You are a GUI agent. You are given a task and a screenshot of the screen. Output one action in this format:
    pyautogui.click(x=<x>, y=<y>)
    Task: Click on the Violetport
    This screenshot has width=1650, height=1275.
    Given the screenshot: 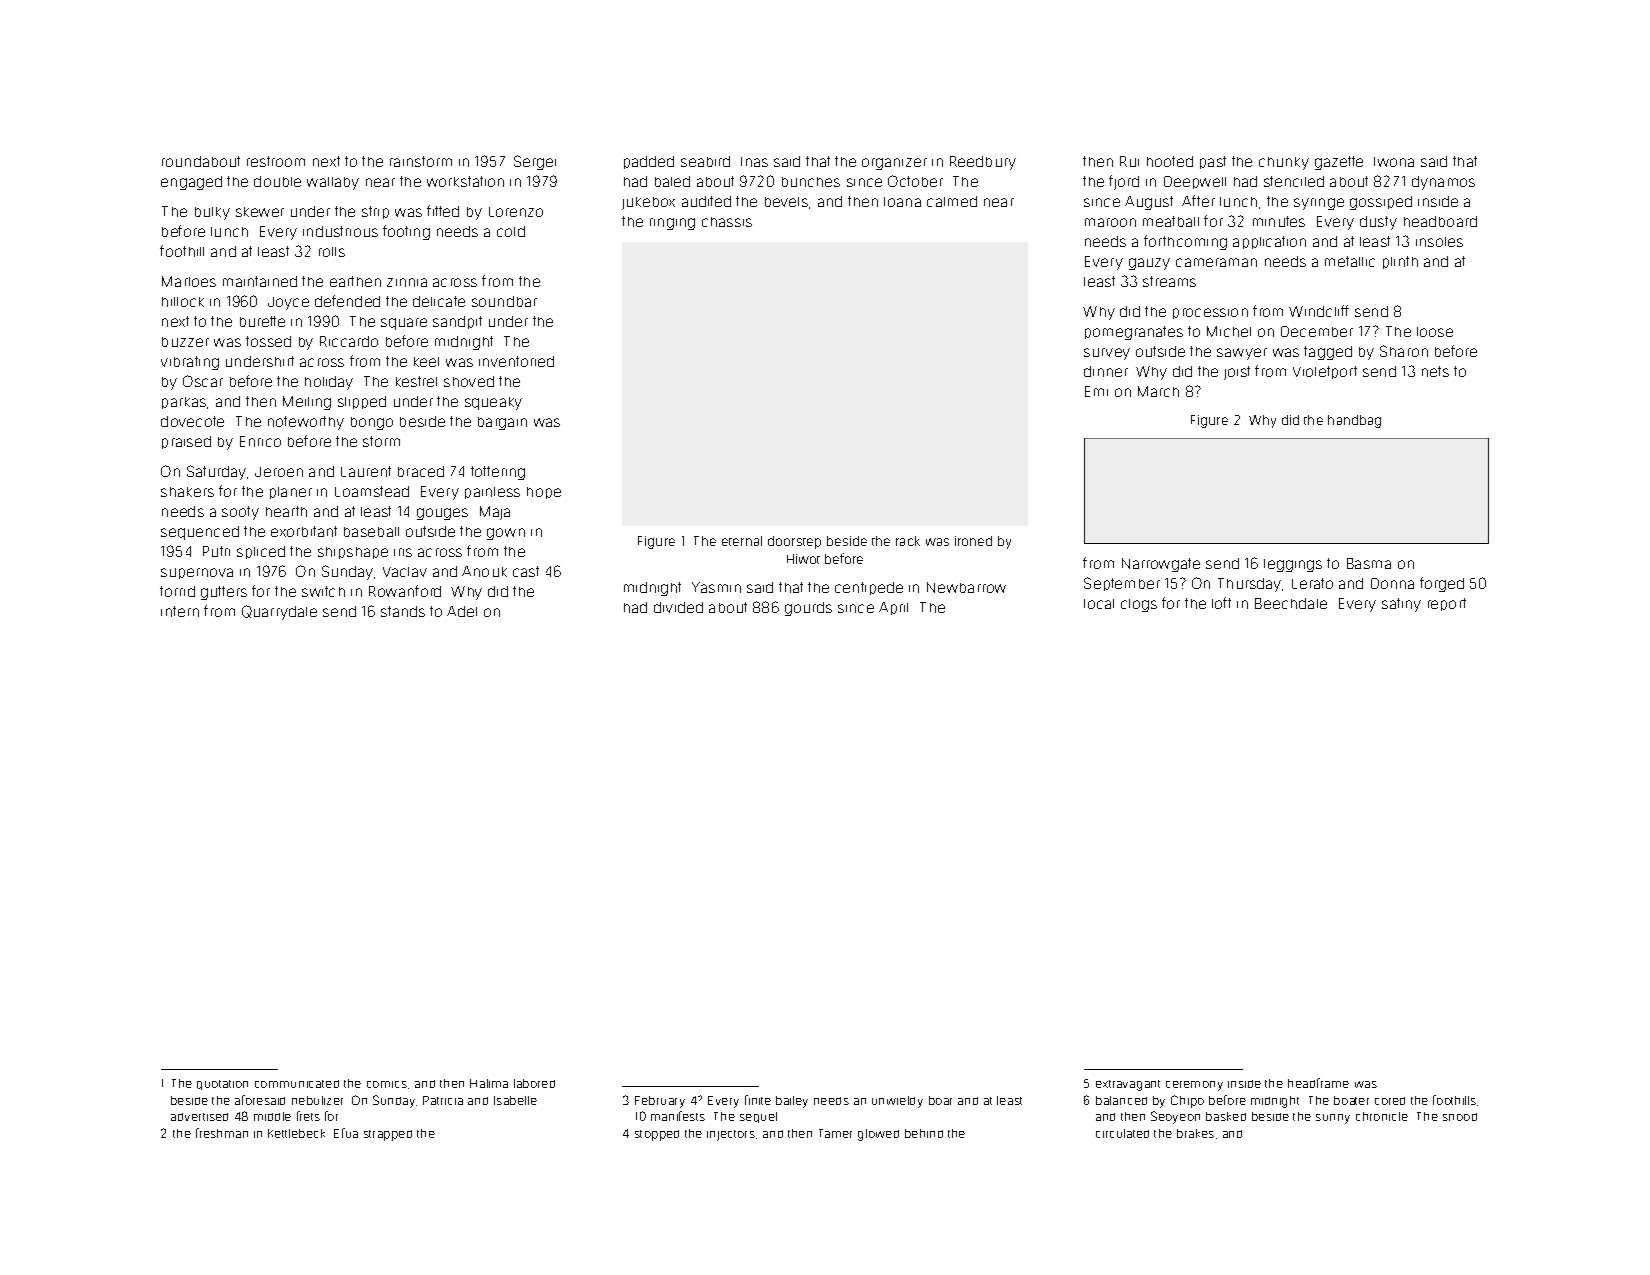 What is the action you would take?
    pyautogui.click(x=1325, y=372)
